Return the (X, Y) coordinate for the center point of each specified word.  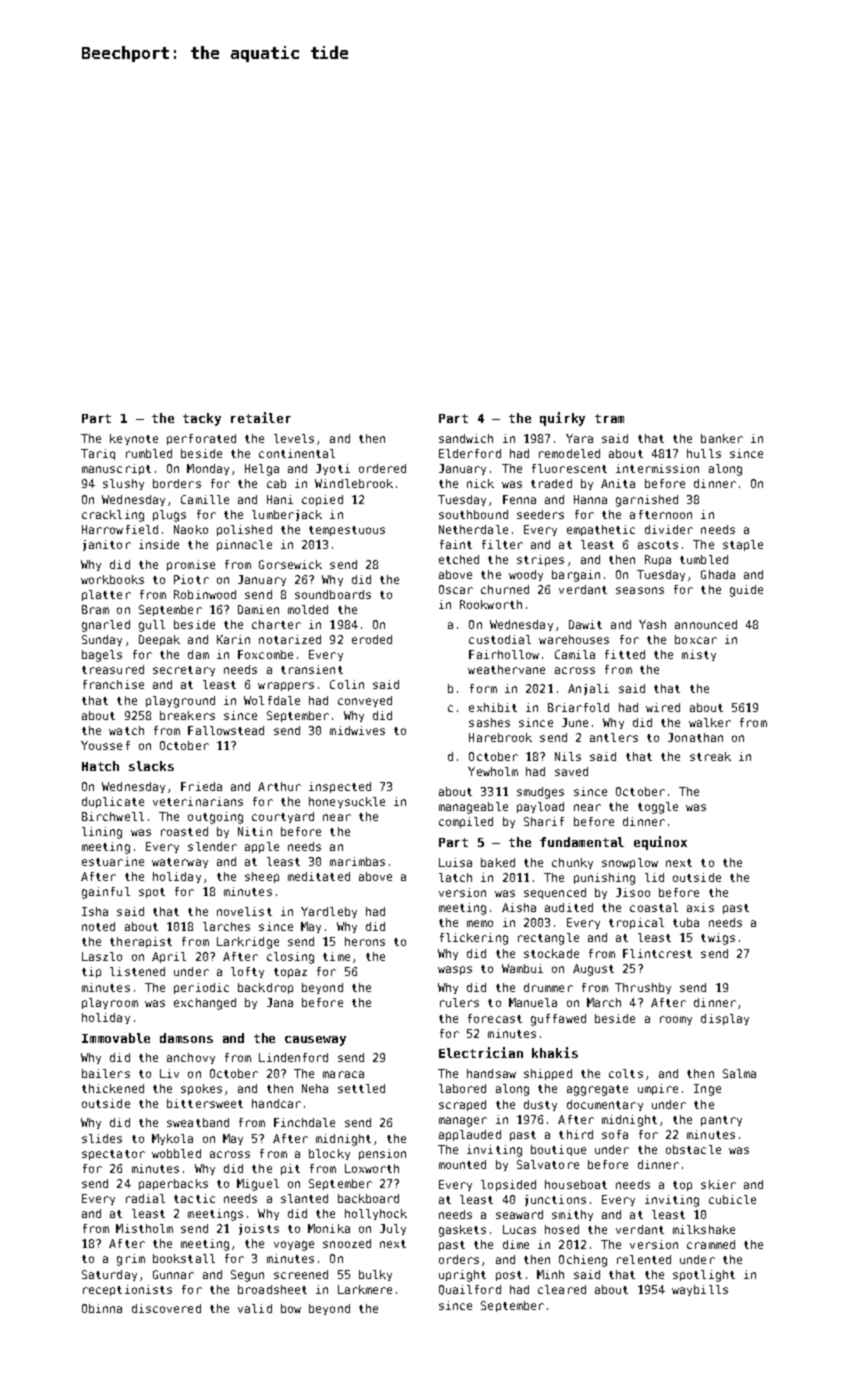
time (336, 956)
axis (700, 907)
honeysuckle (347, 802)
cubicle (732, 1199)
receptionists (127, 1290)
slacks (151, 766)
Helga (262, 470)
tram (609, 418)
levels (294, 438)
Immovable (116, 1038)
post (509, 1276)
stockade (551, 953)
